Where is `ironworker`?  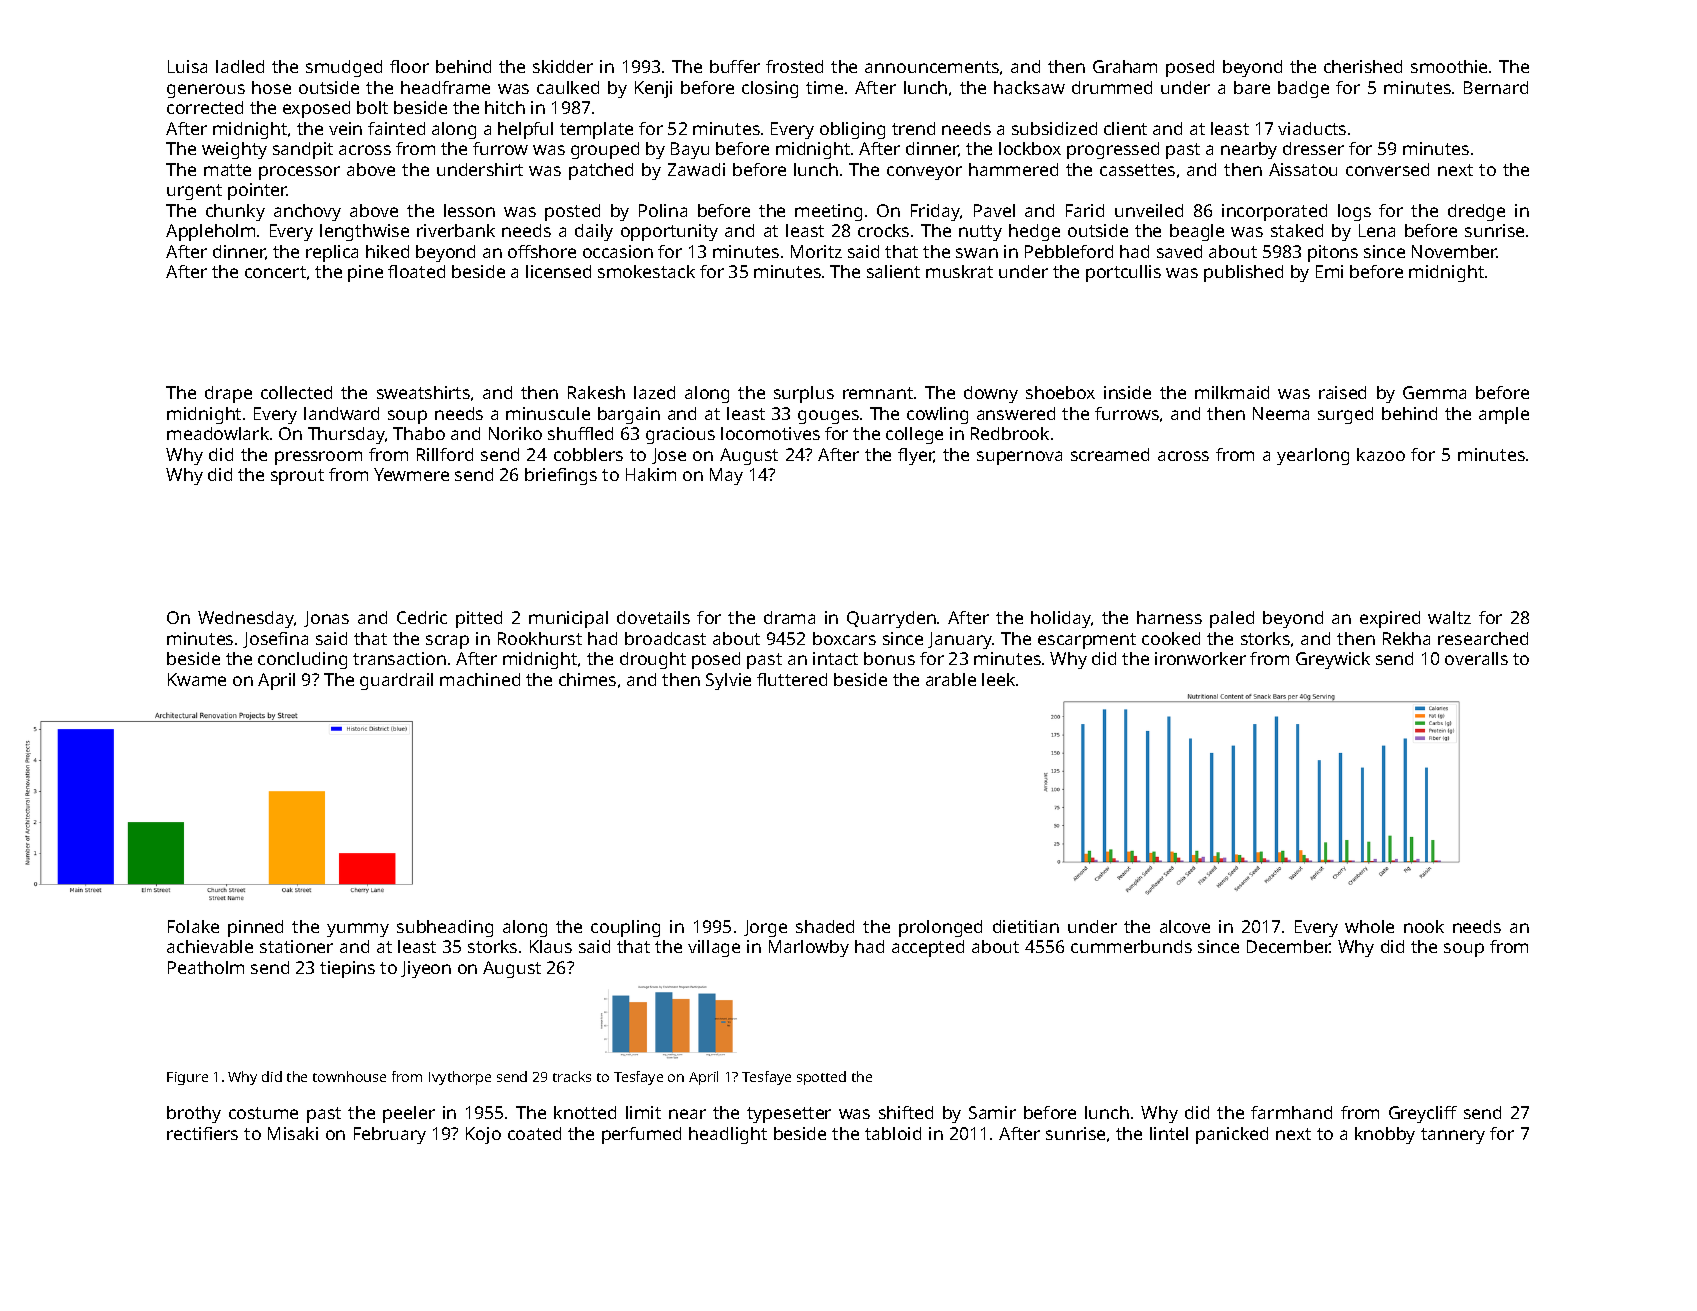 ironworker is located at coordinates (1200, 658).
